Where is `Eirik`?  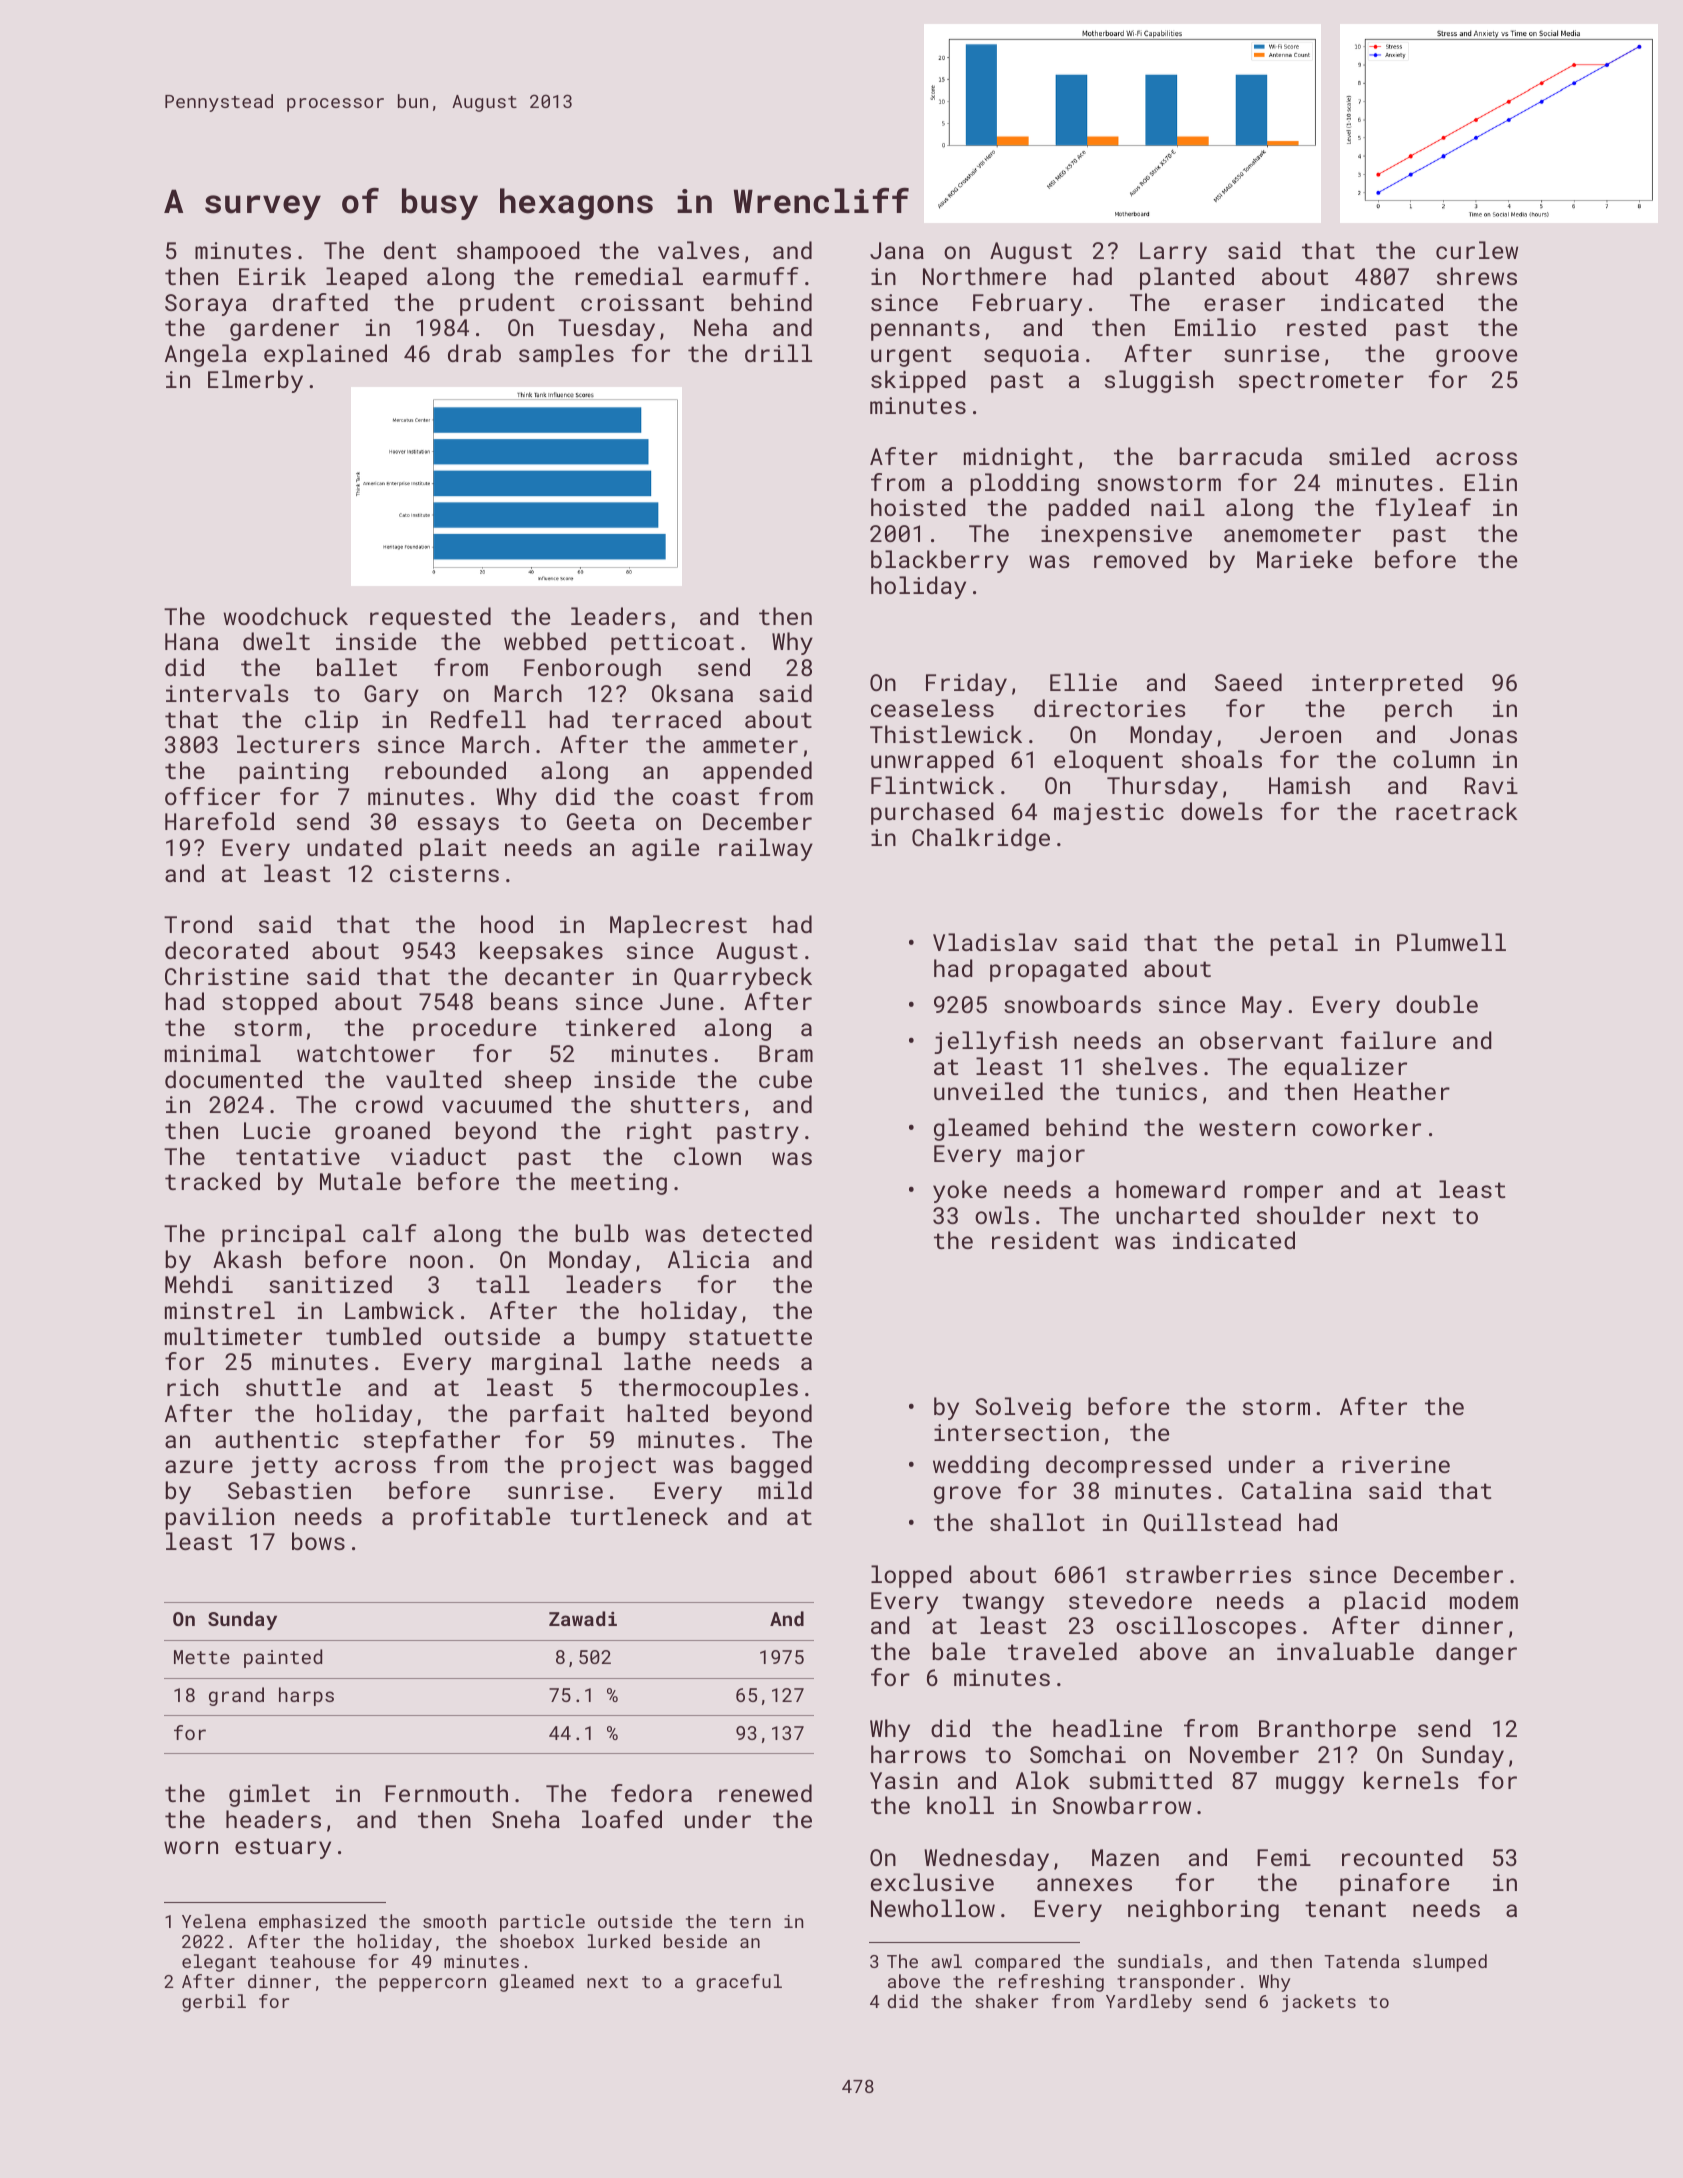 Eirik is located at coordinates (272, 276).
